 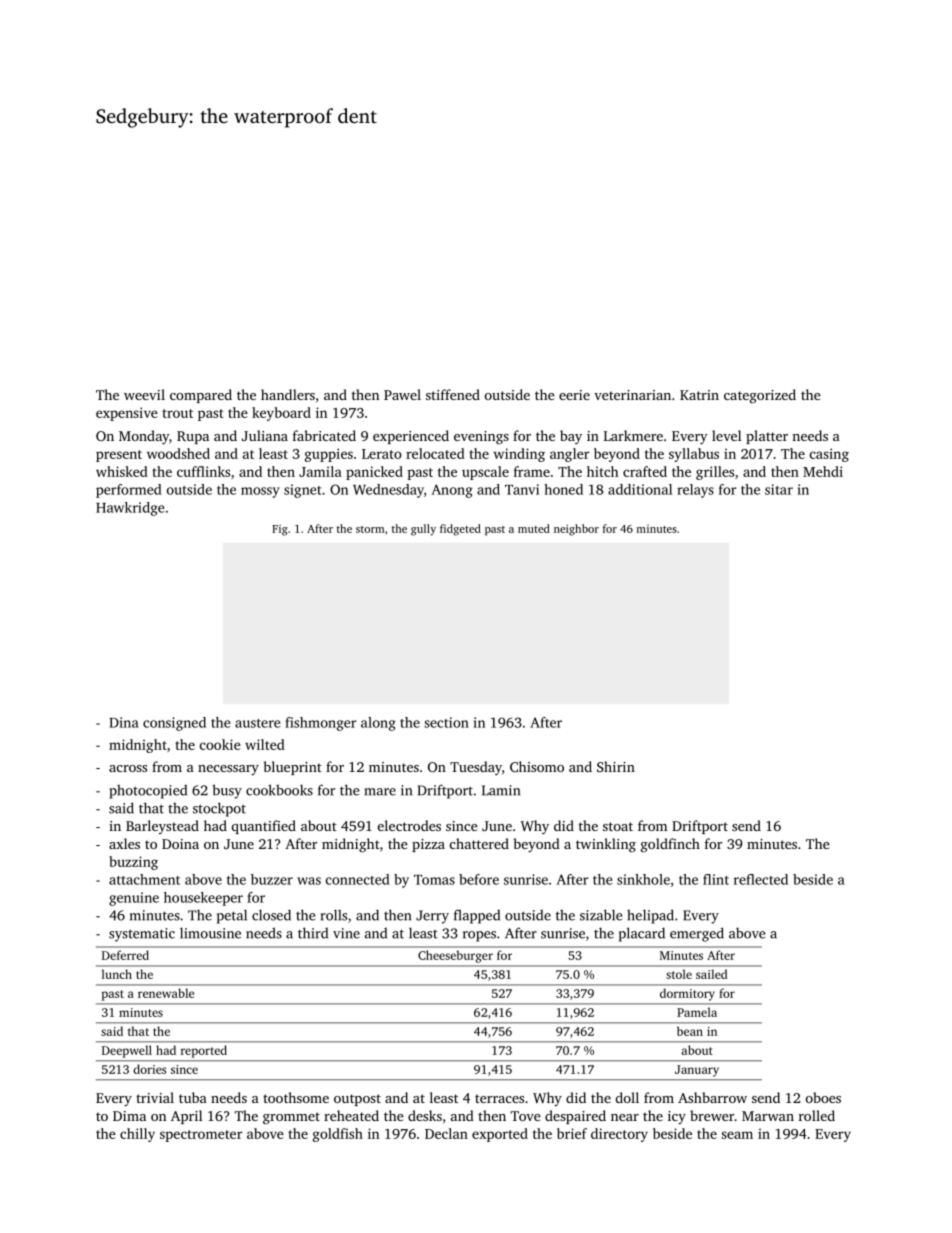 What do you see at coordinates (500, 1135) in the image?
I see `exported` at bounding box center [500, 1135].
